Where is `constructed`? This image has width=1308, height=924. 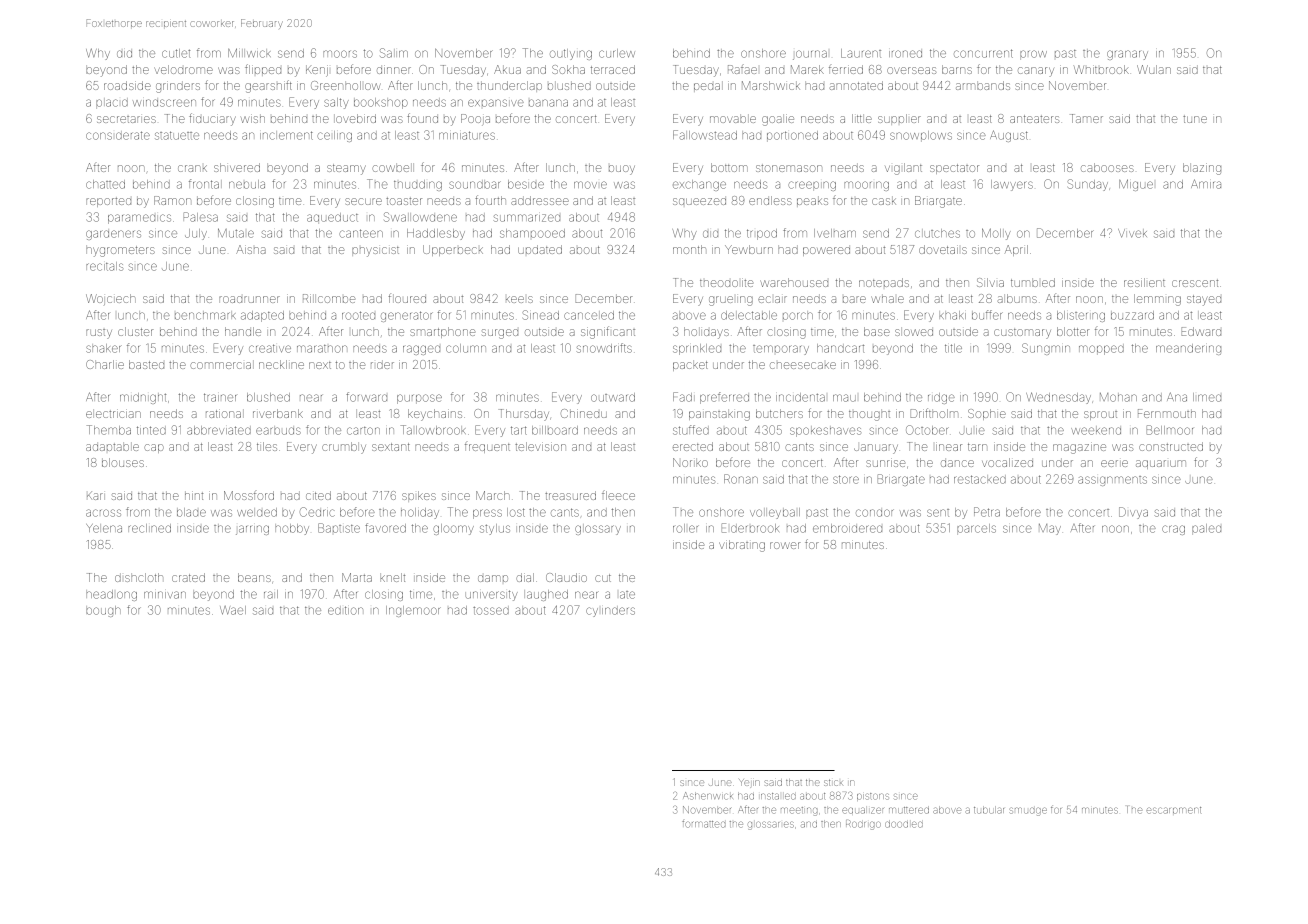 constructed is located at coordinates (1171, 446).
